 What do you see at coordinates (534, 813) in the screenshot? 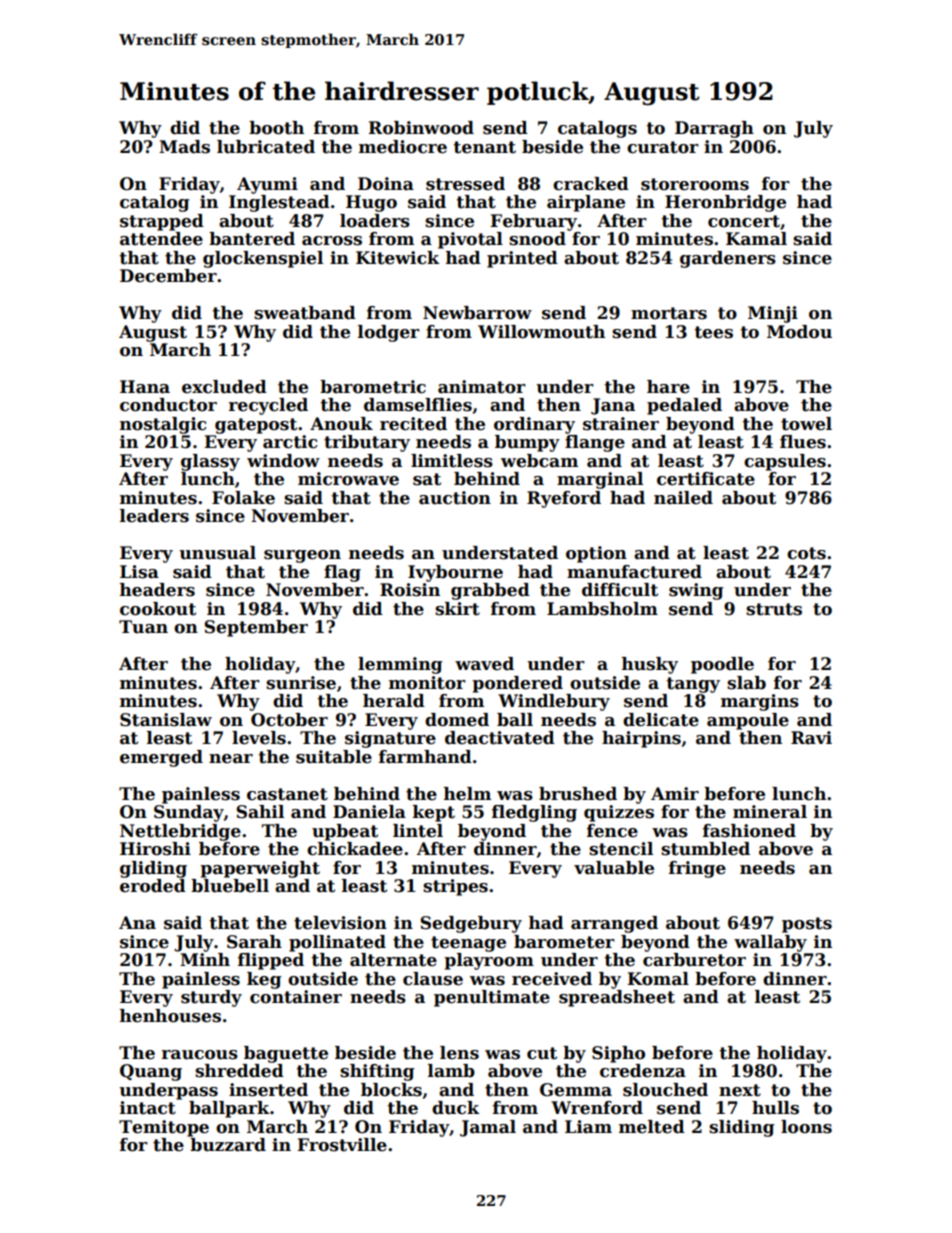
I see `fledgling` at bounding box center [534, 813].
